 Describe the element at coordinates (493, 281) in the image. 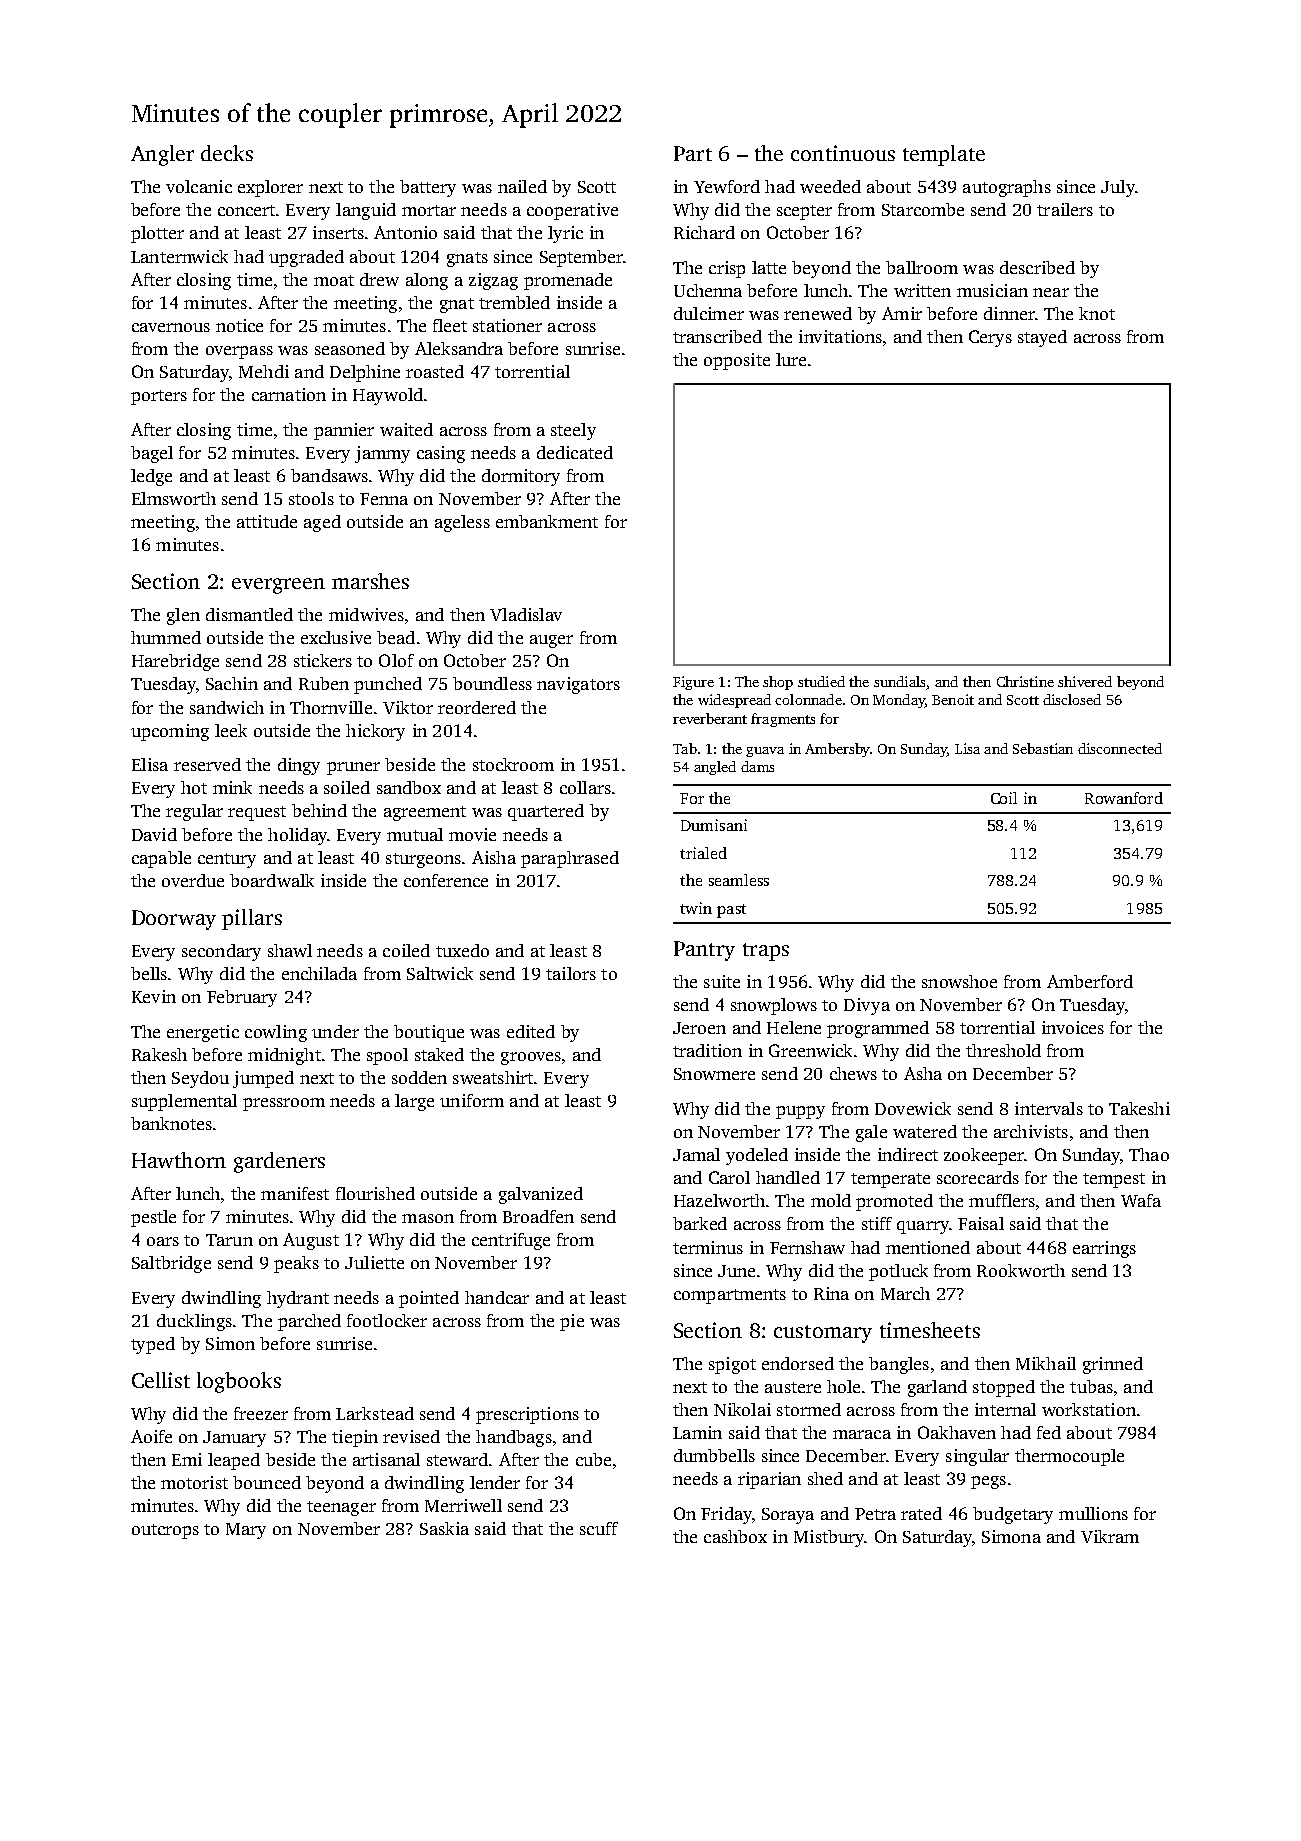

I see `zigzag` at that location.
